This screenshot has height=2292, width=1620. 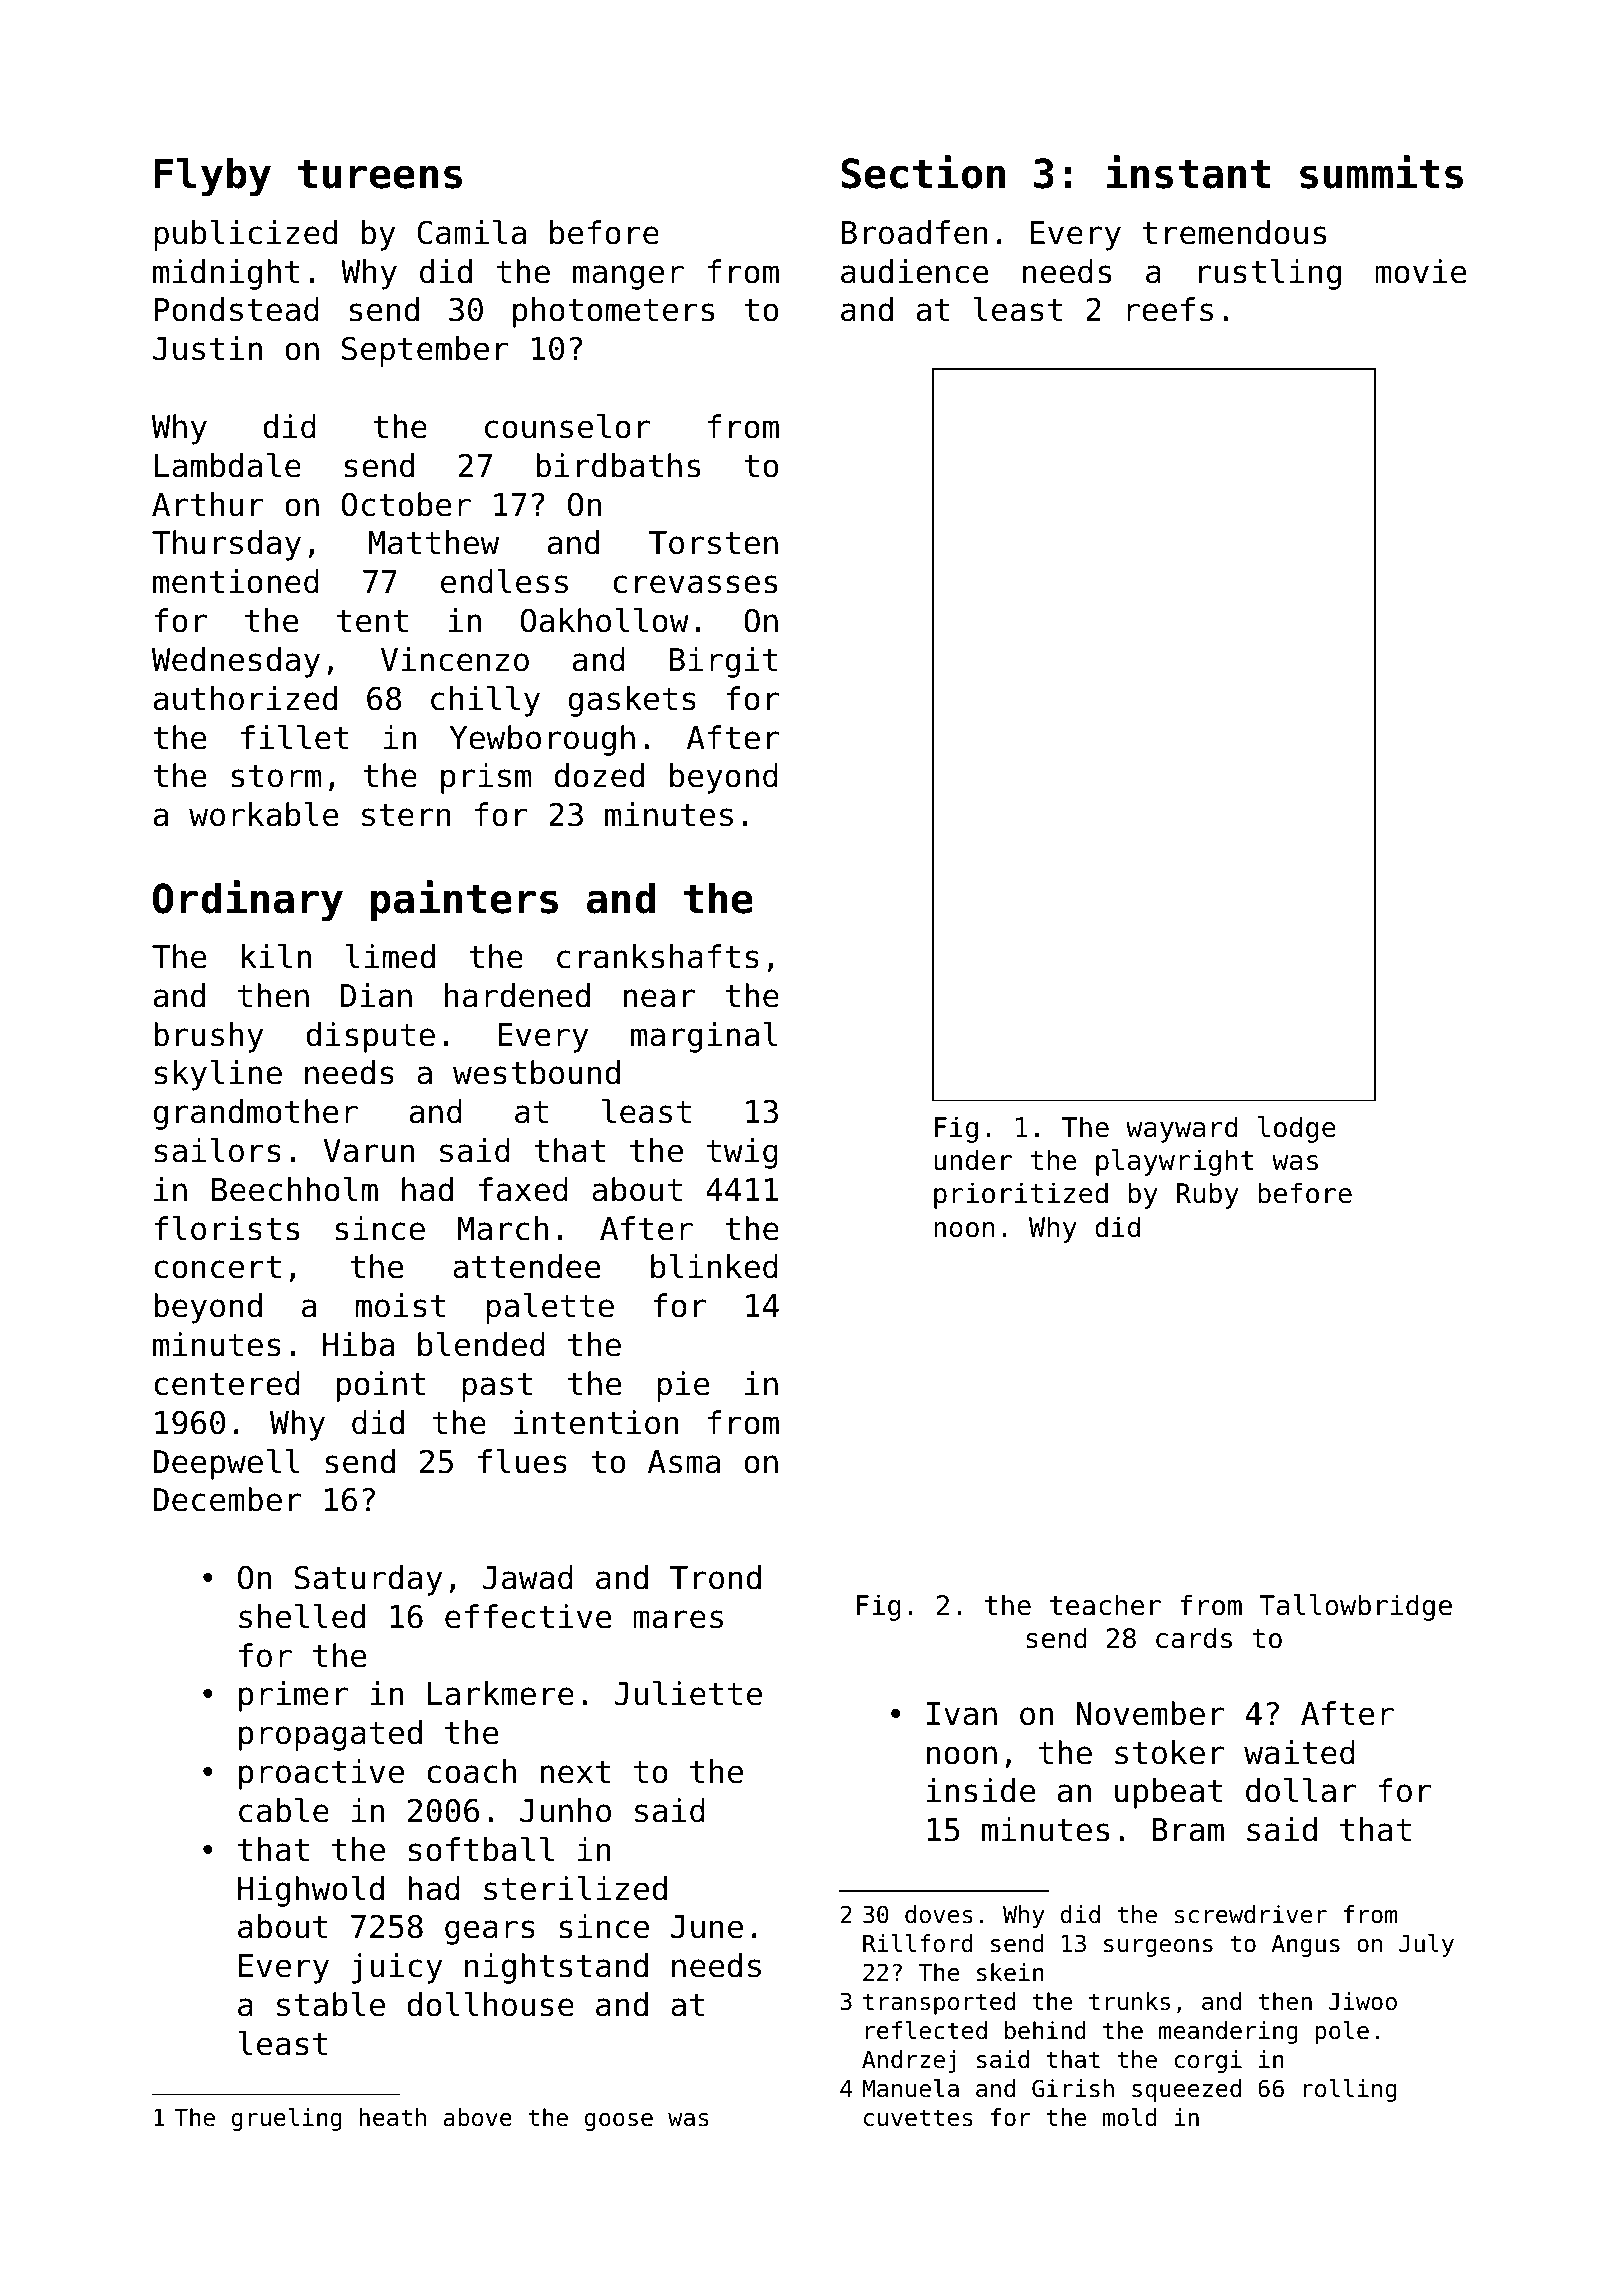 What do you see at coordinates (286, 2119) in the screenshot?
I see `grueling` at bounding box center [286, 2119].
